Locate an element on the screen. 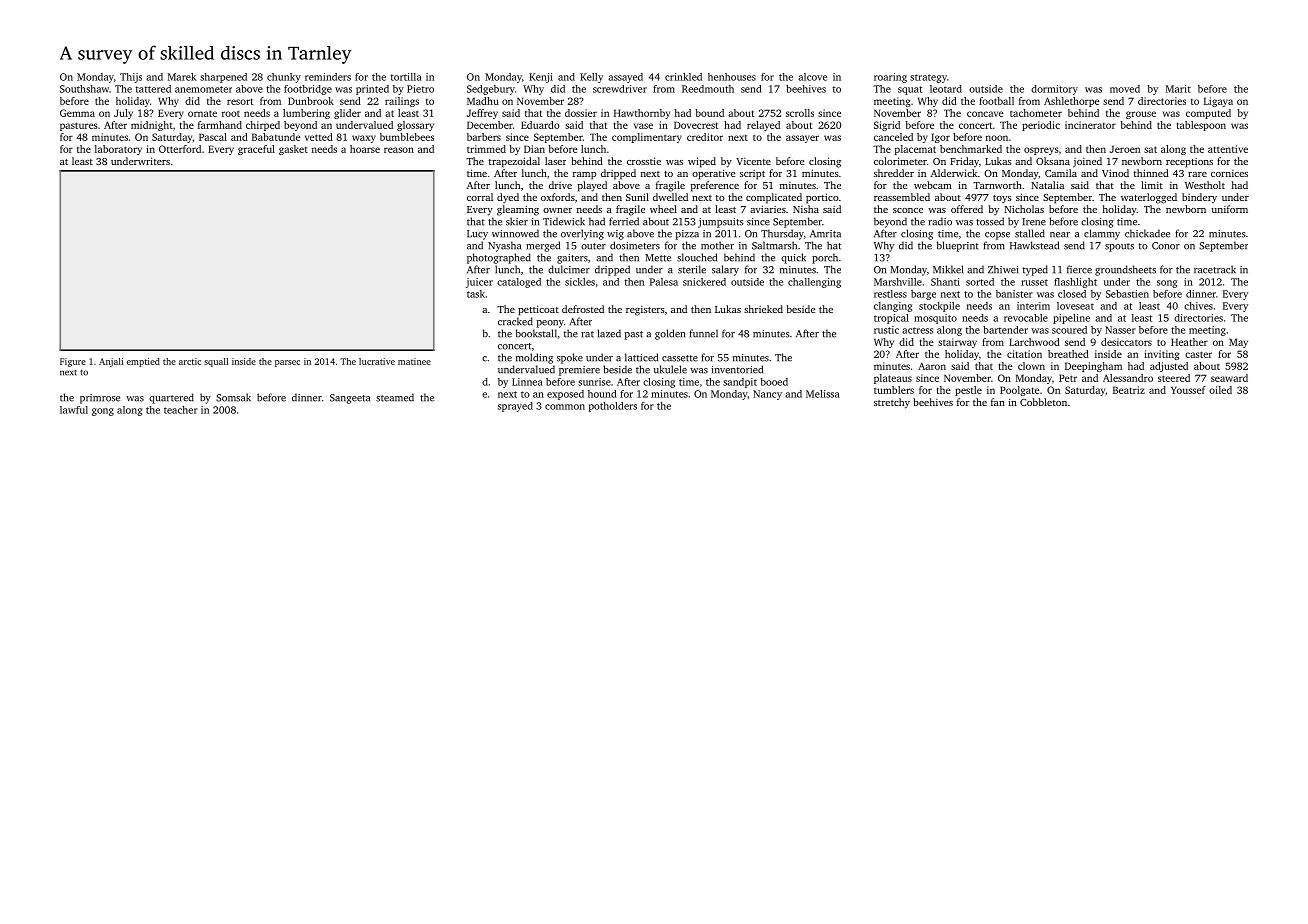  footbridge is located at coordinates (308, 90).
